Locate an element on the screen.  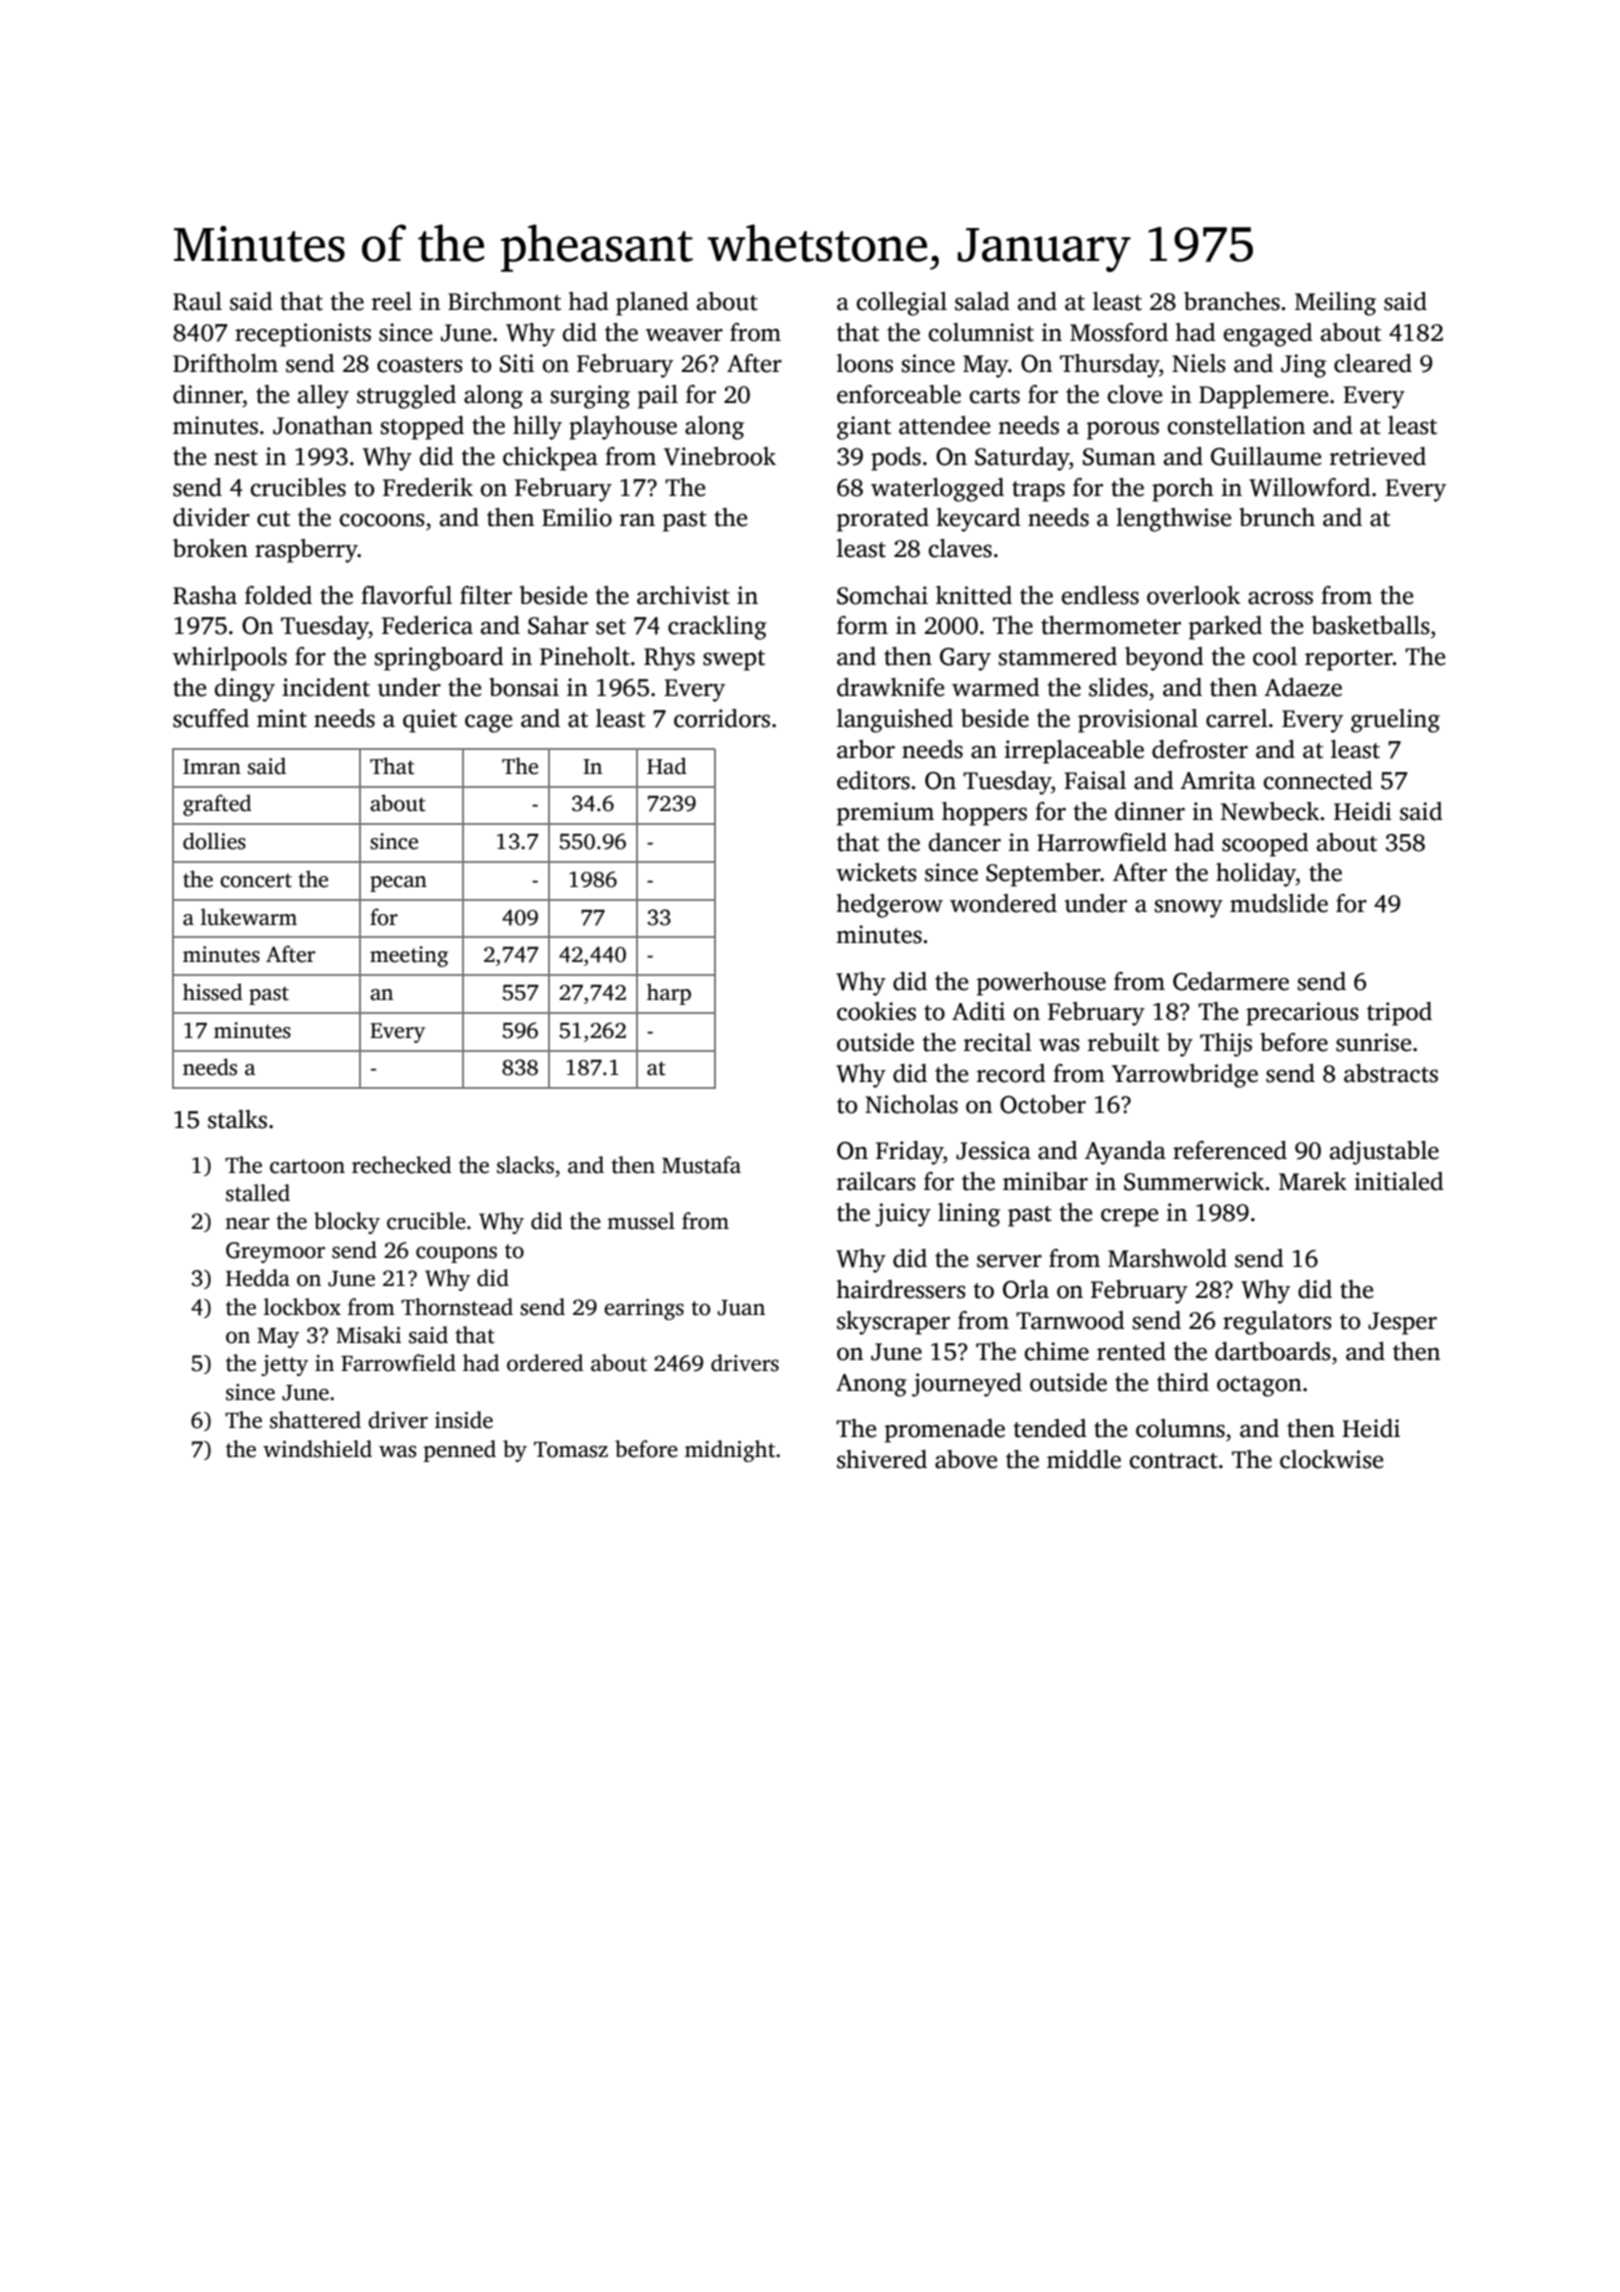
penned is located at coordinates (459, 1451).
